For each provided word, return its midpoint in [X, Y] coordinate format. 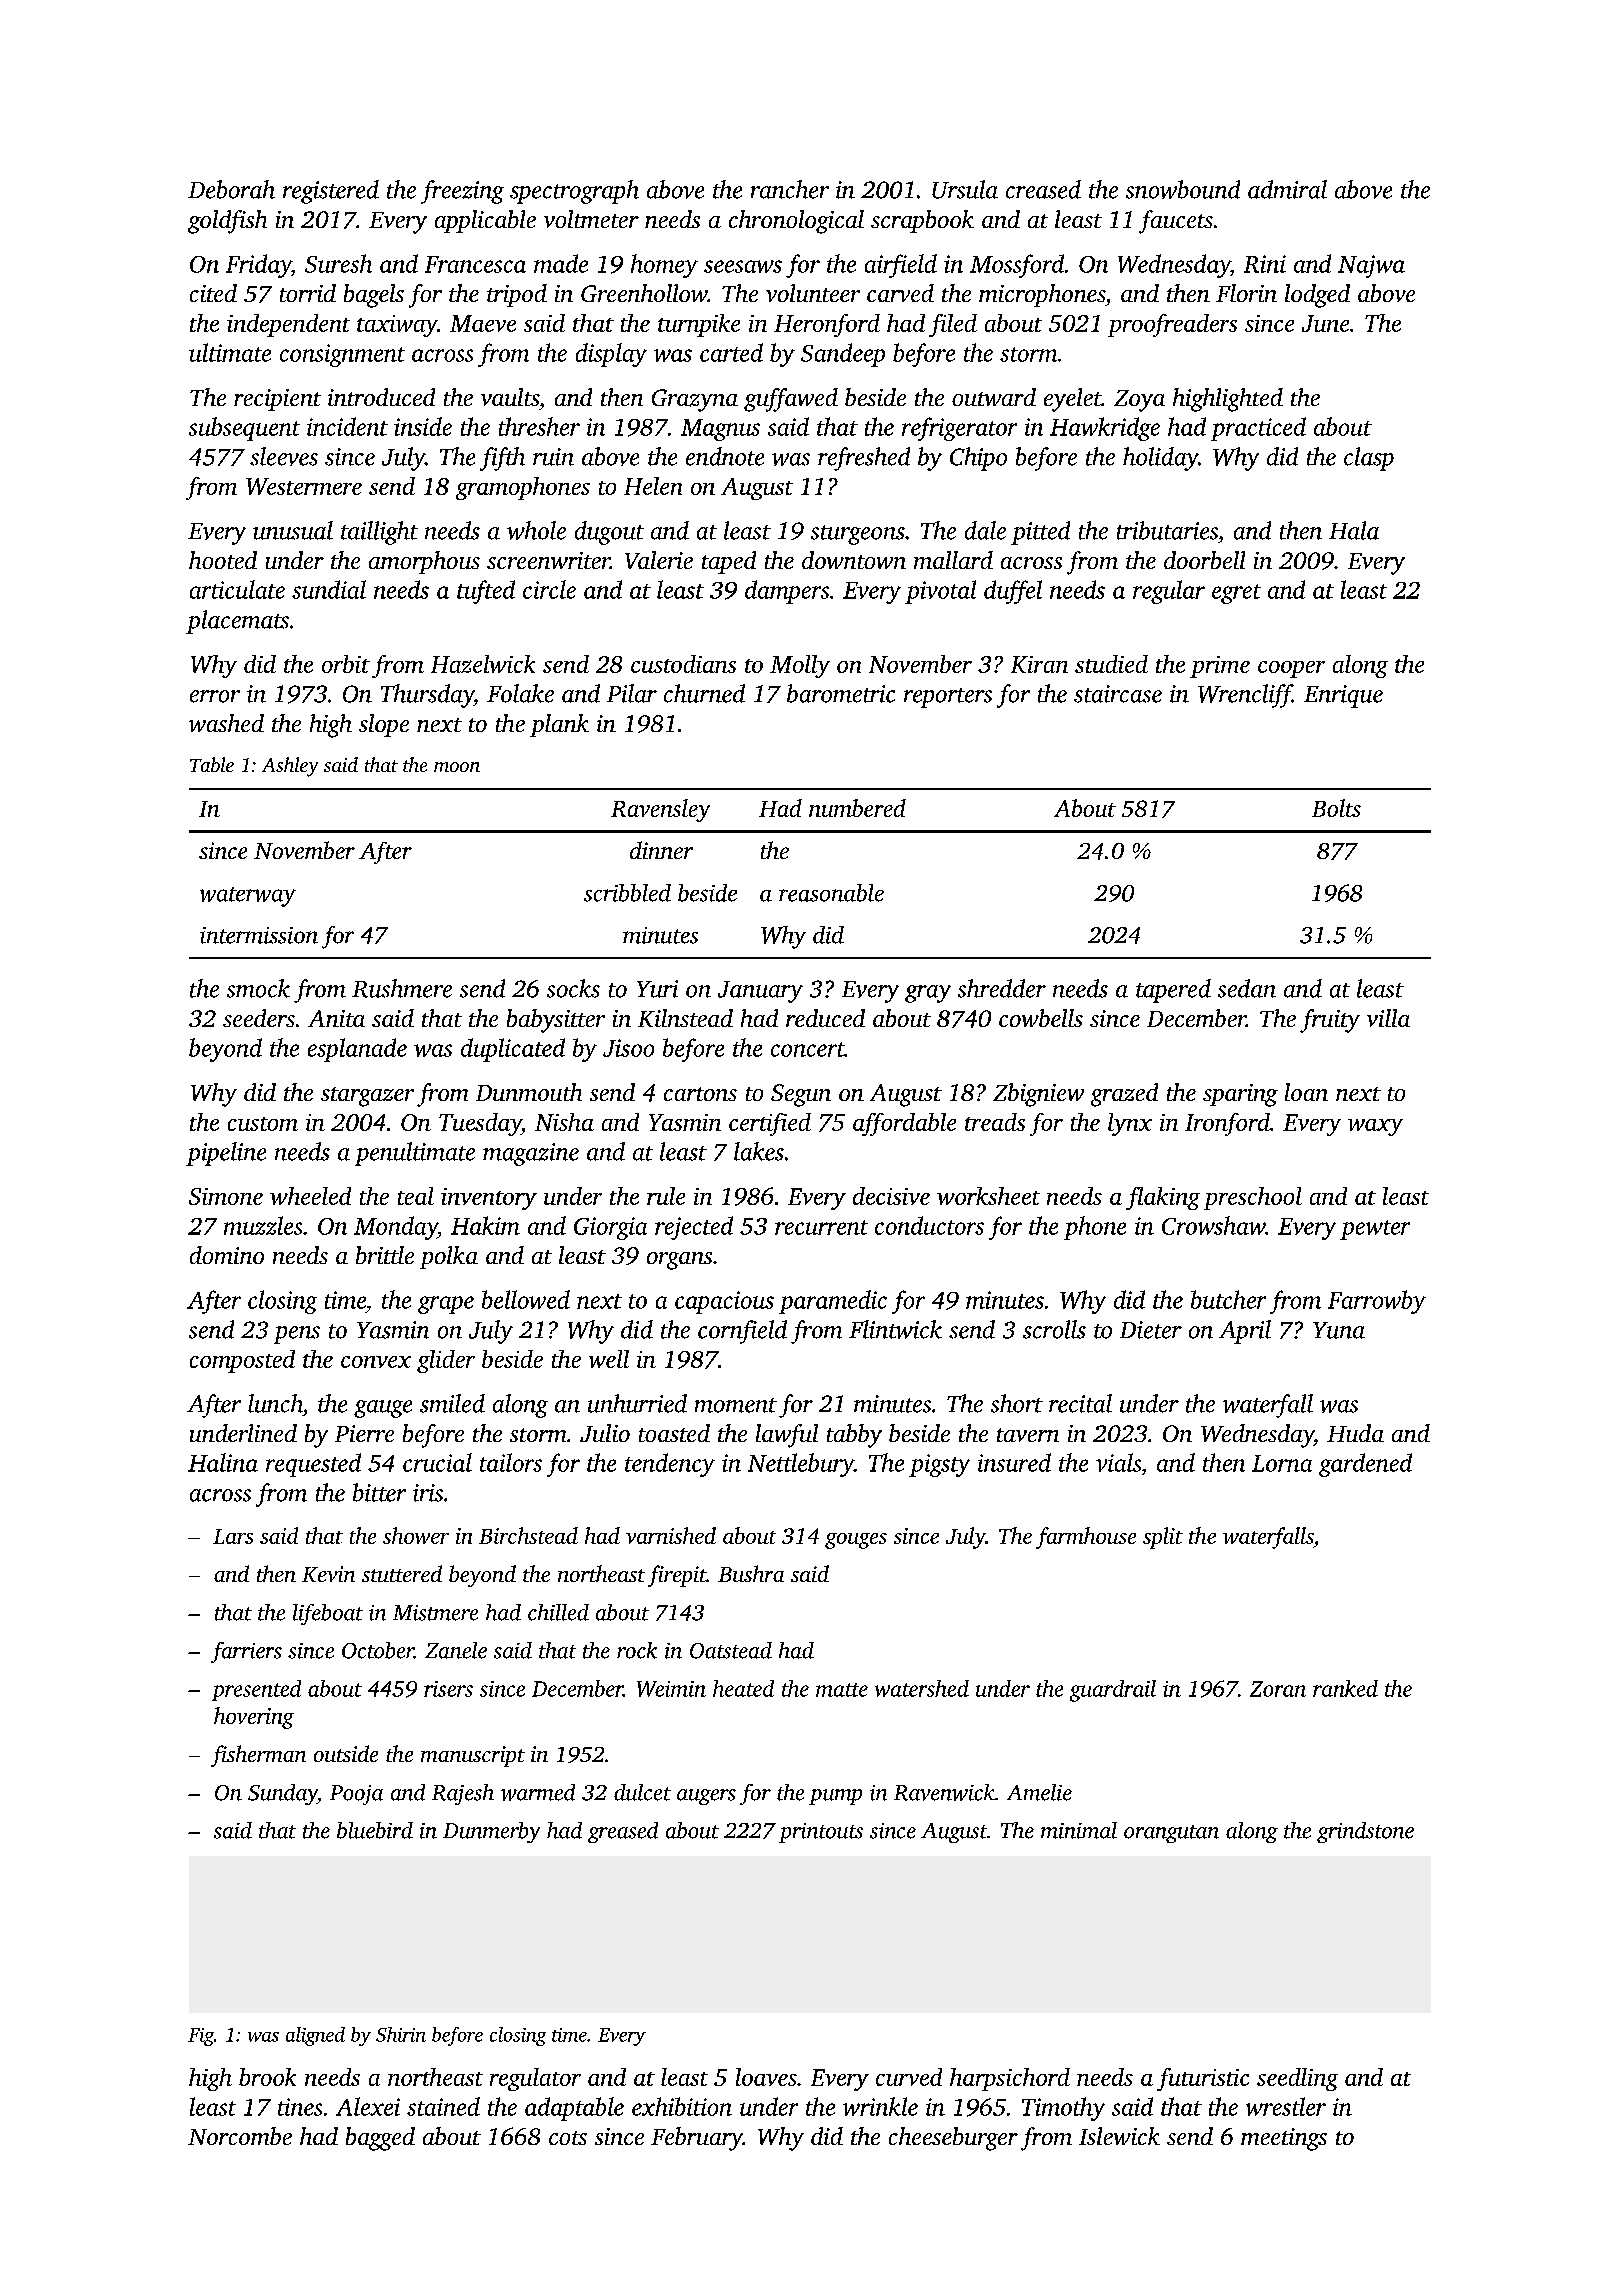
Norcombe [240, 2136]
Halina [223, 1462]
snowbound [1183, 189]
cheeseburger [953, 2139]
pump [835, 1797]
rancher [790, 189]
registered [331, 192]
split [1163, 1538]
